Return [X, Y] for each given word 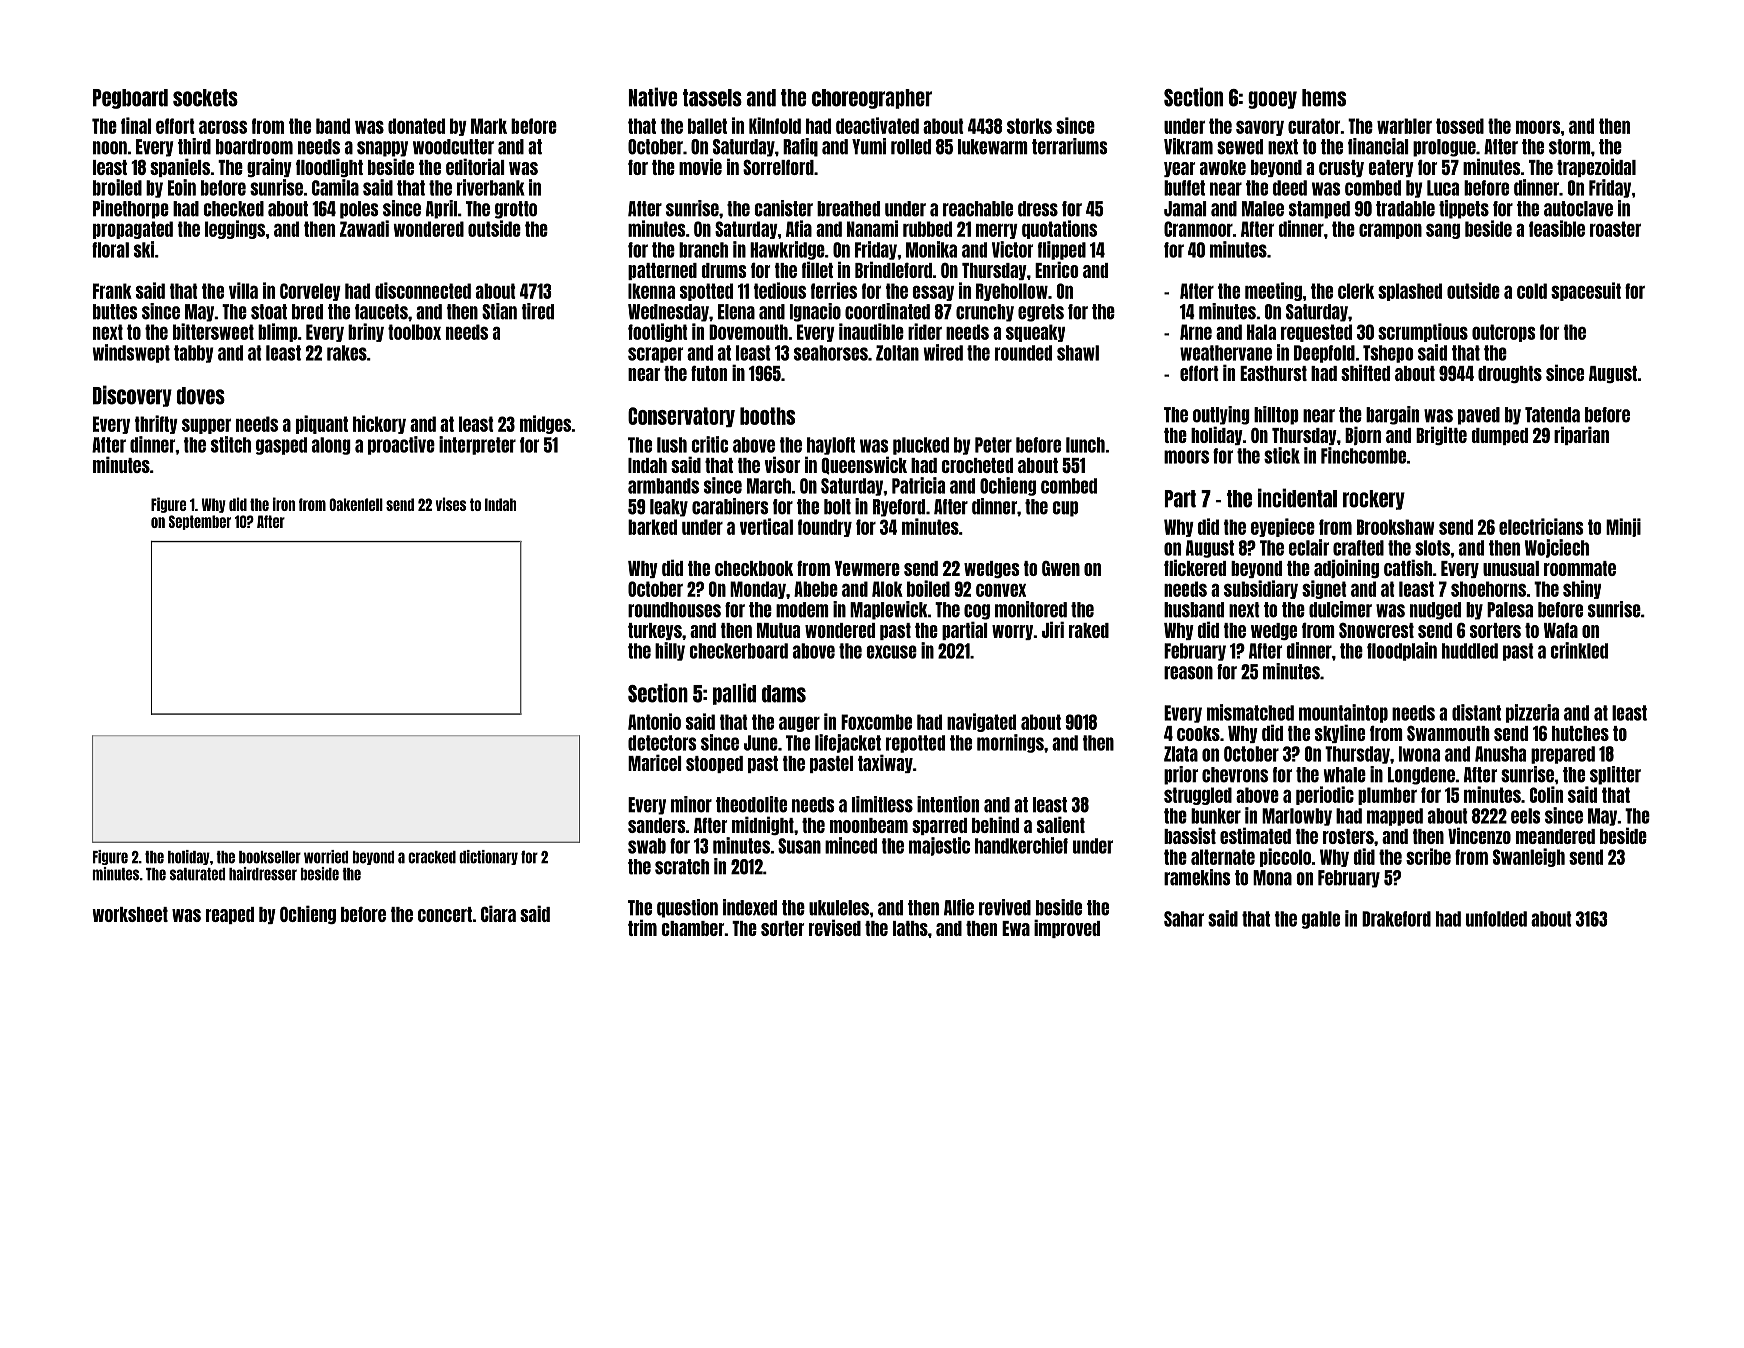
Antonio [654, 721]
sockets [205, 98]
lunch [1085, 445]
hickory [379, 424]
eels [1525, 816]
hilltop [1276, 415]
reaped [230, 915]
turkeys [655, 631]
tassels [712, 98]
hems [1324, 98]
